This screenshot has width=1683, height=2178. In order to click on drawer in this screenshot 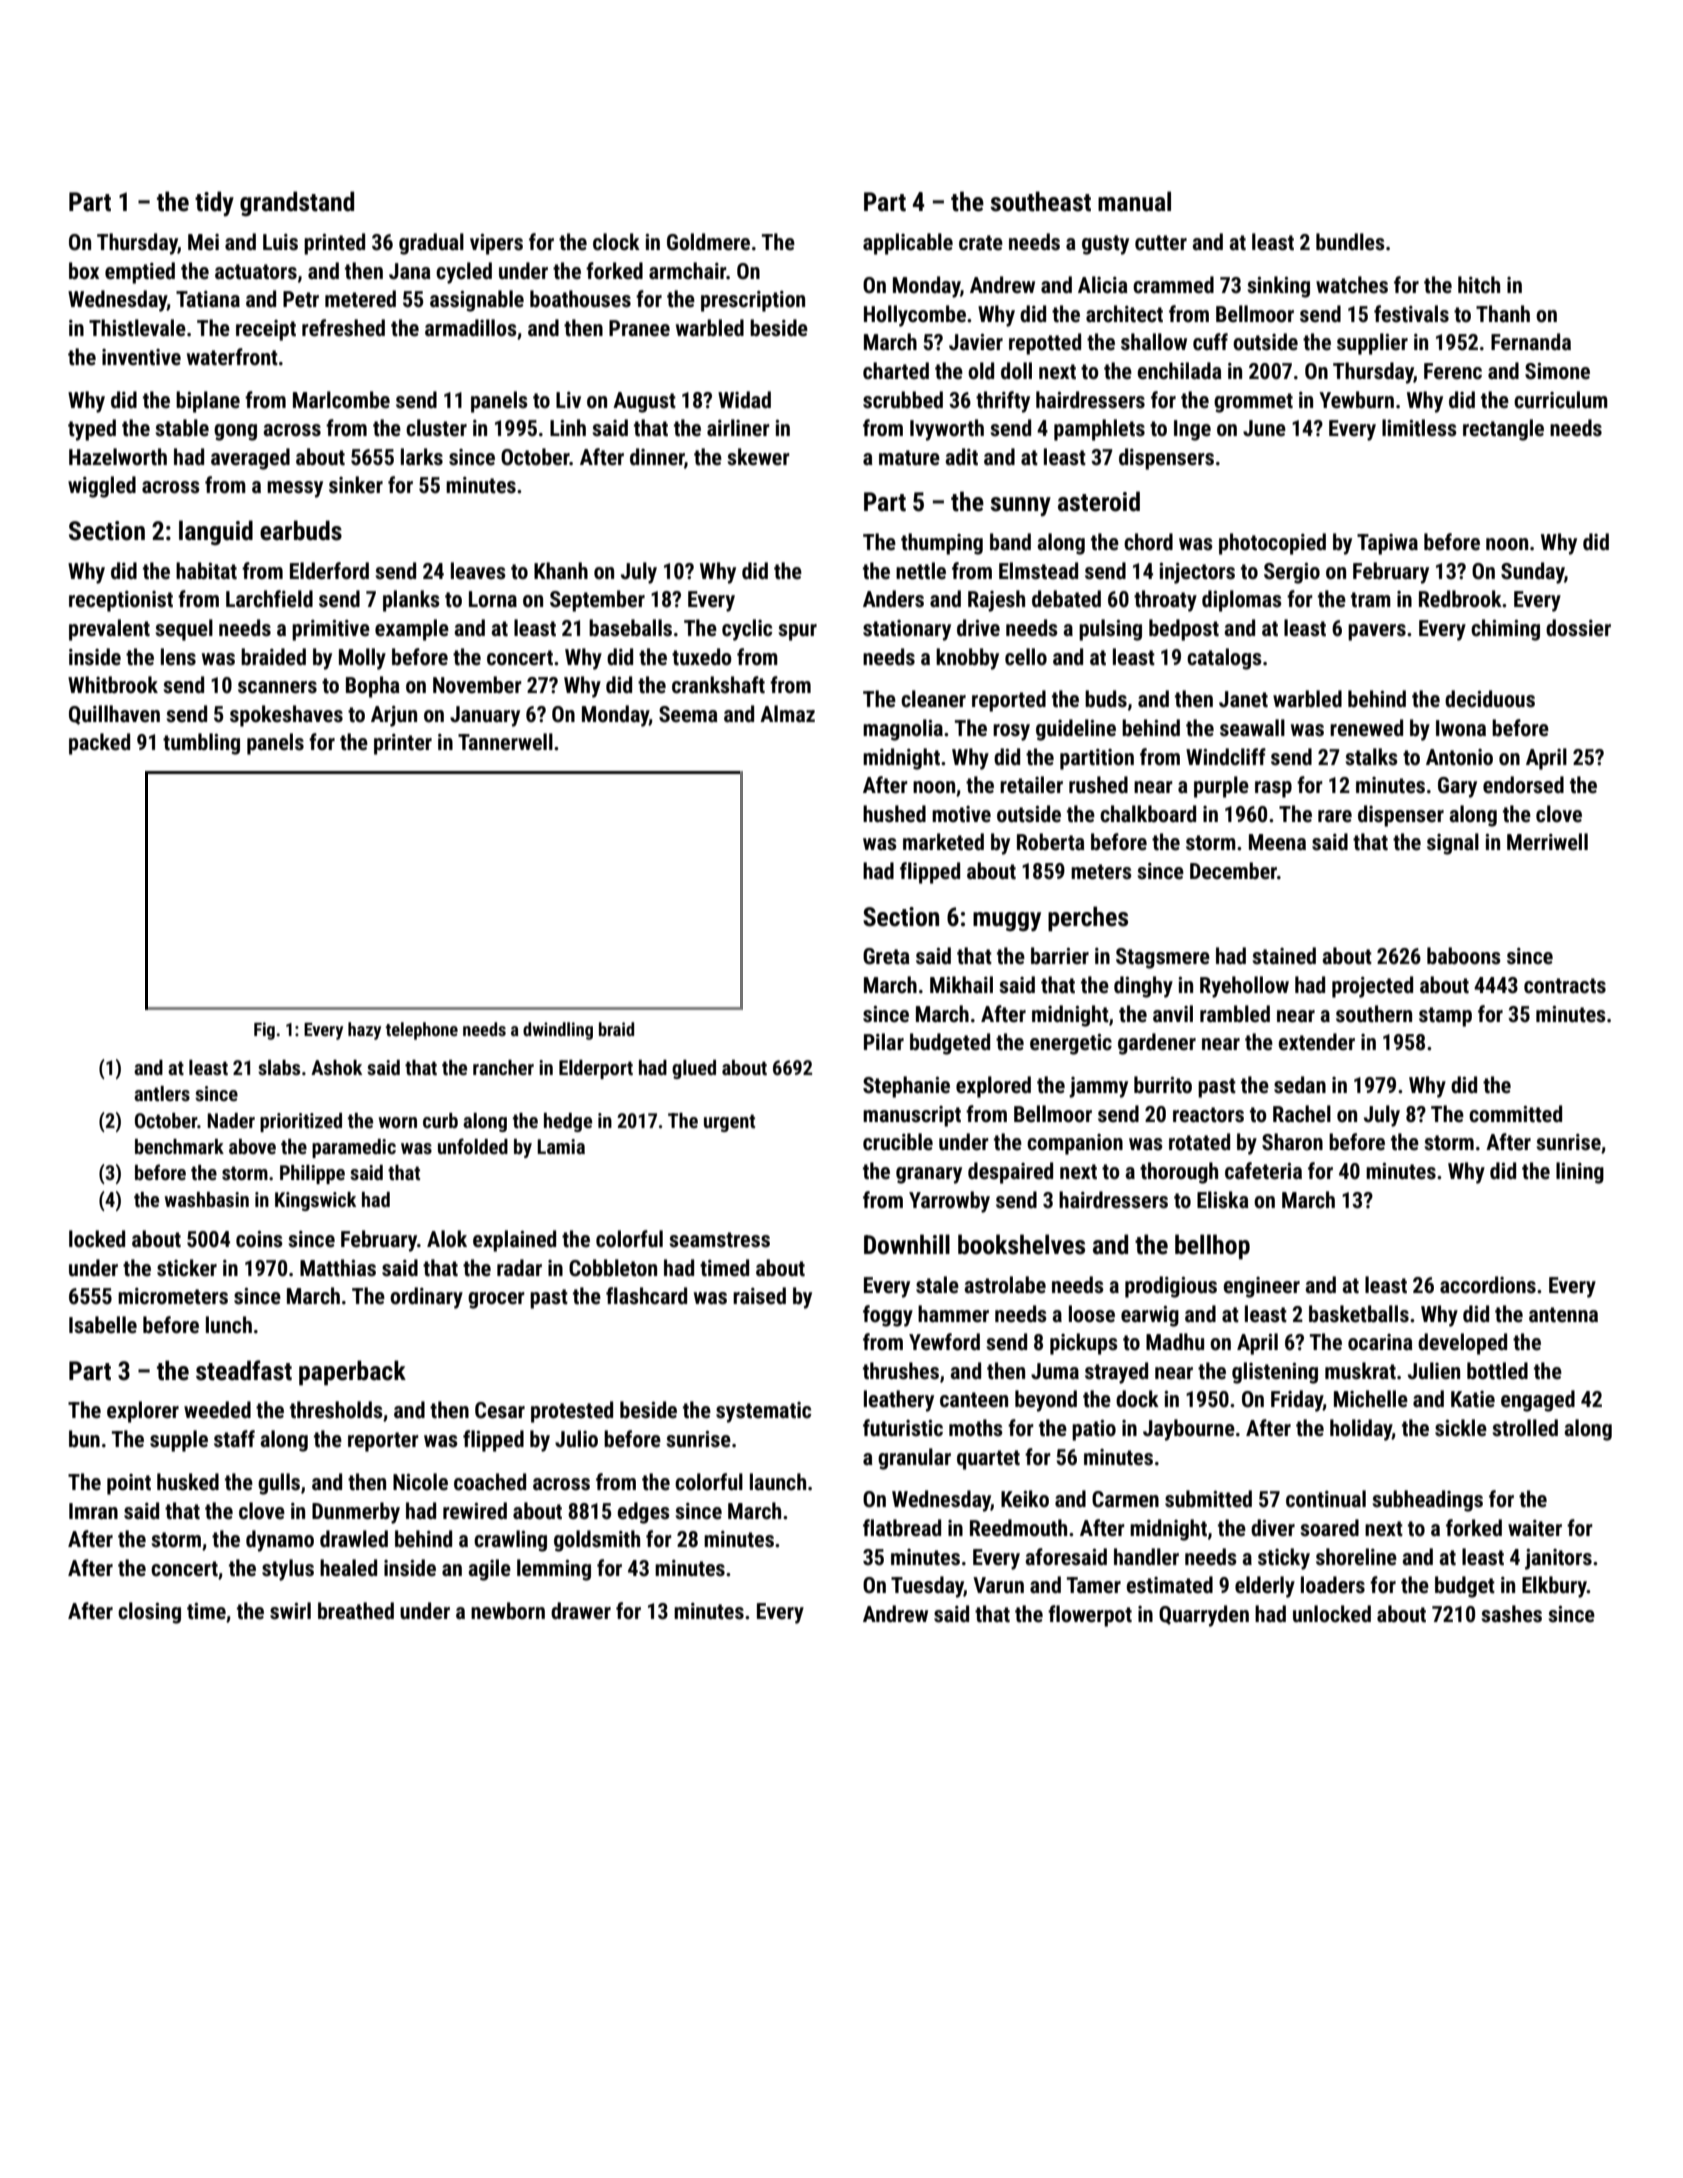, I will do `click(581, 1611)`.
